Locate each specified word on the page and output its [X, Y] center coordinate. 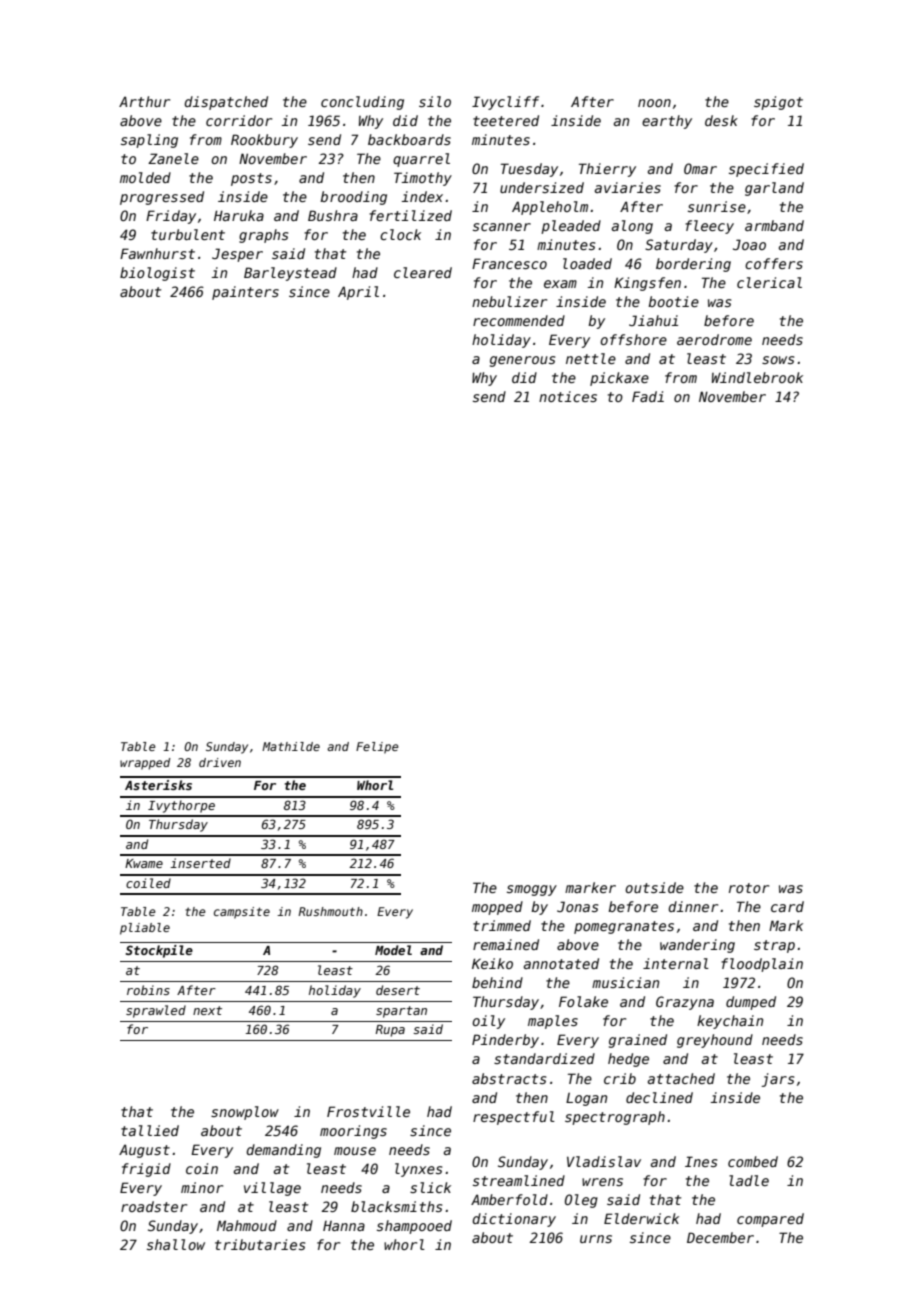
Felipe [377, 748]
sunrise [717, 206]
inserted [200, 863]
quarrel [421, 160]
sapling [149, 141]
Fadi [648, 396]
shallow [176, 1244]
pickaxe [619, 379]
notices [568, 396]
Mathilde [291, 746]
